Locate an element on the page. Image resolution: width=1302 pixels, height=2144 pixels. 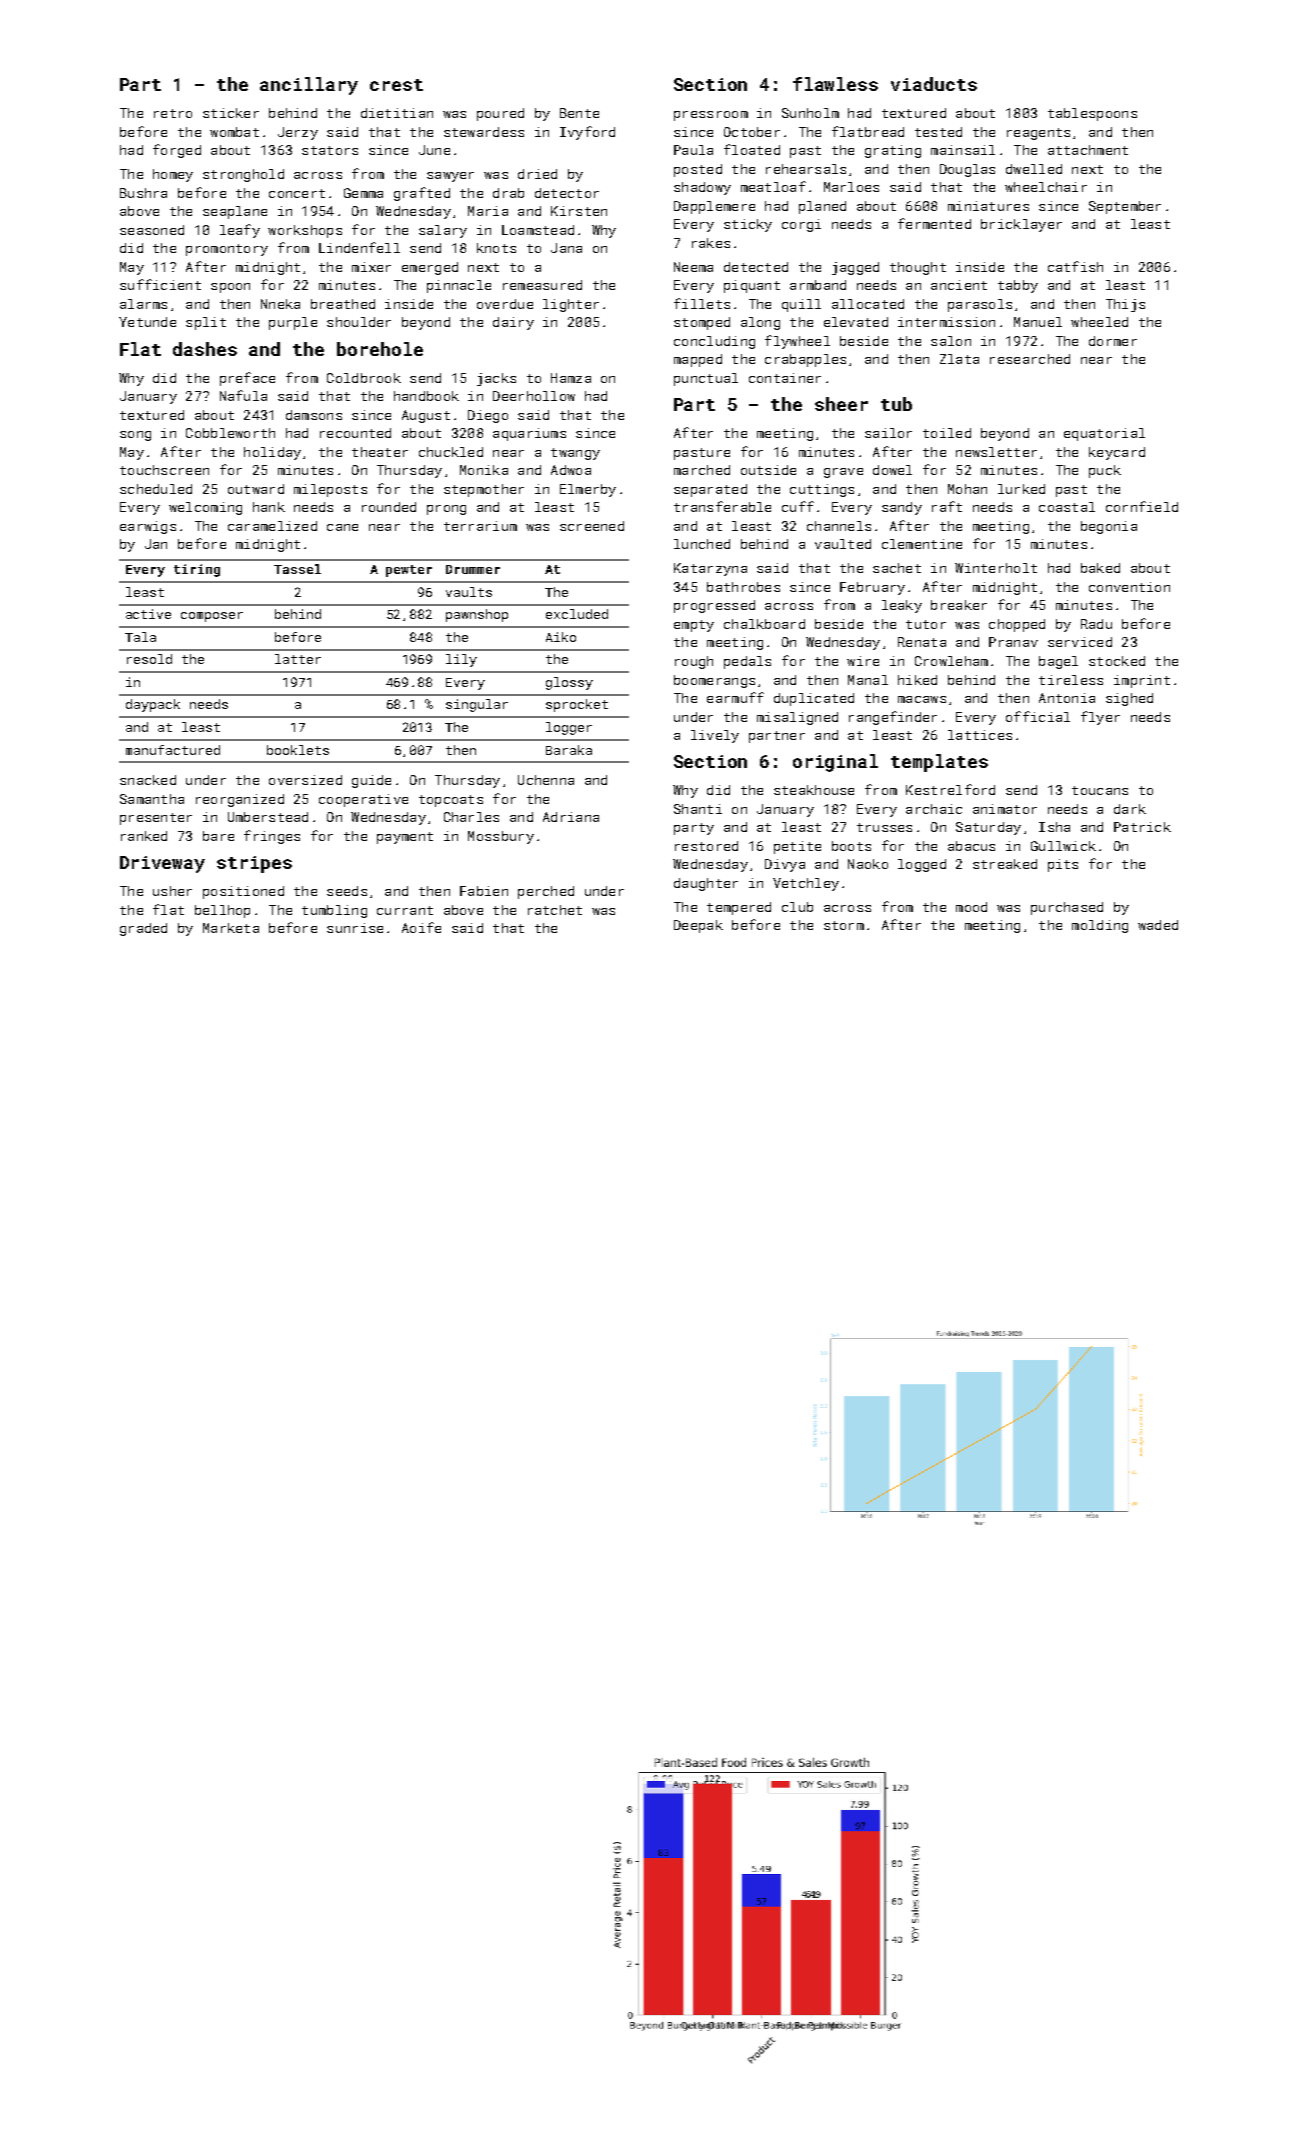
ratchet is located at coordinates (555, 910).
